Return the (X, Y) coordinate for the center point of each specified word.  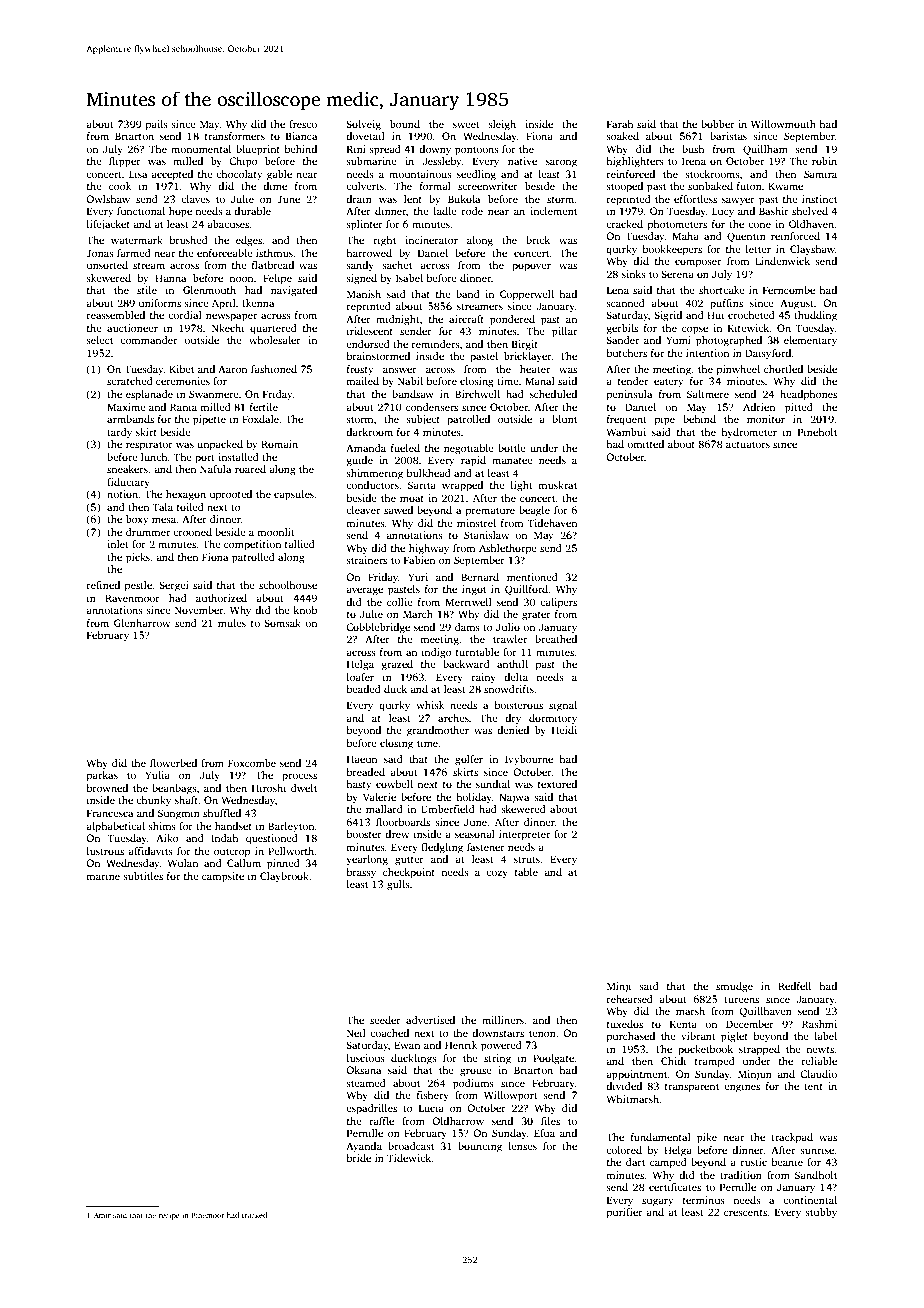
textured (557, 784)
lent (413, 199)
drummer (148, 532)
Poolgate (553, 1059)
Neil (356, 1033)
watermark (137, 240)
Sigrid (668, 316)
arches (453, 718)
